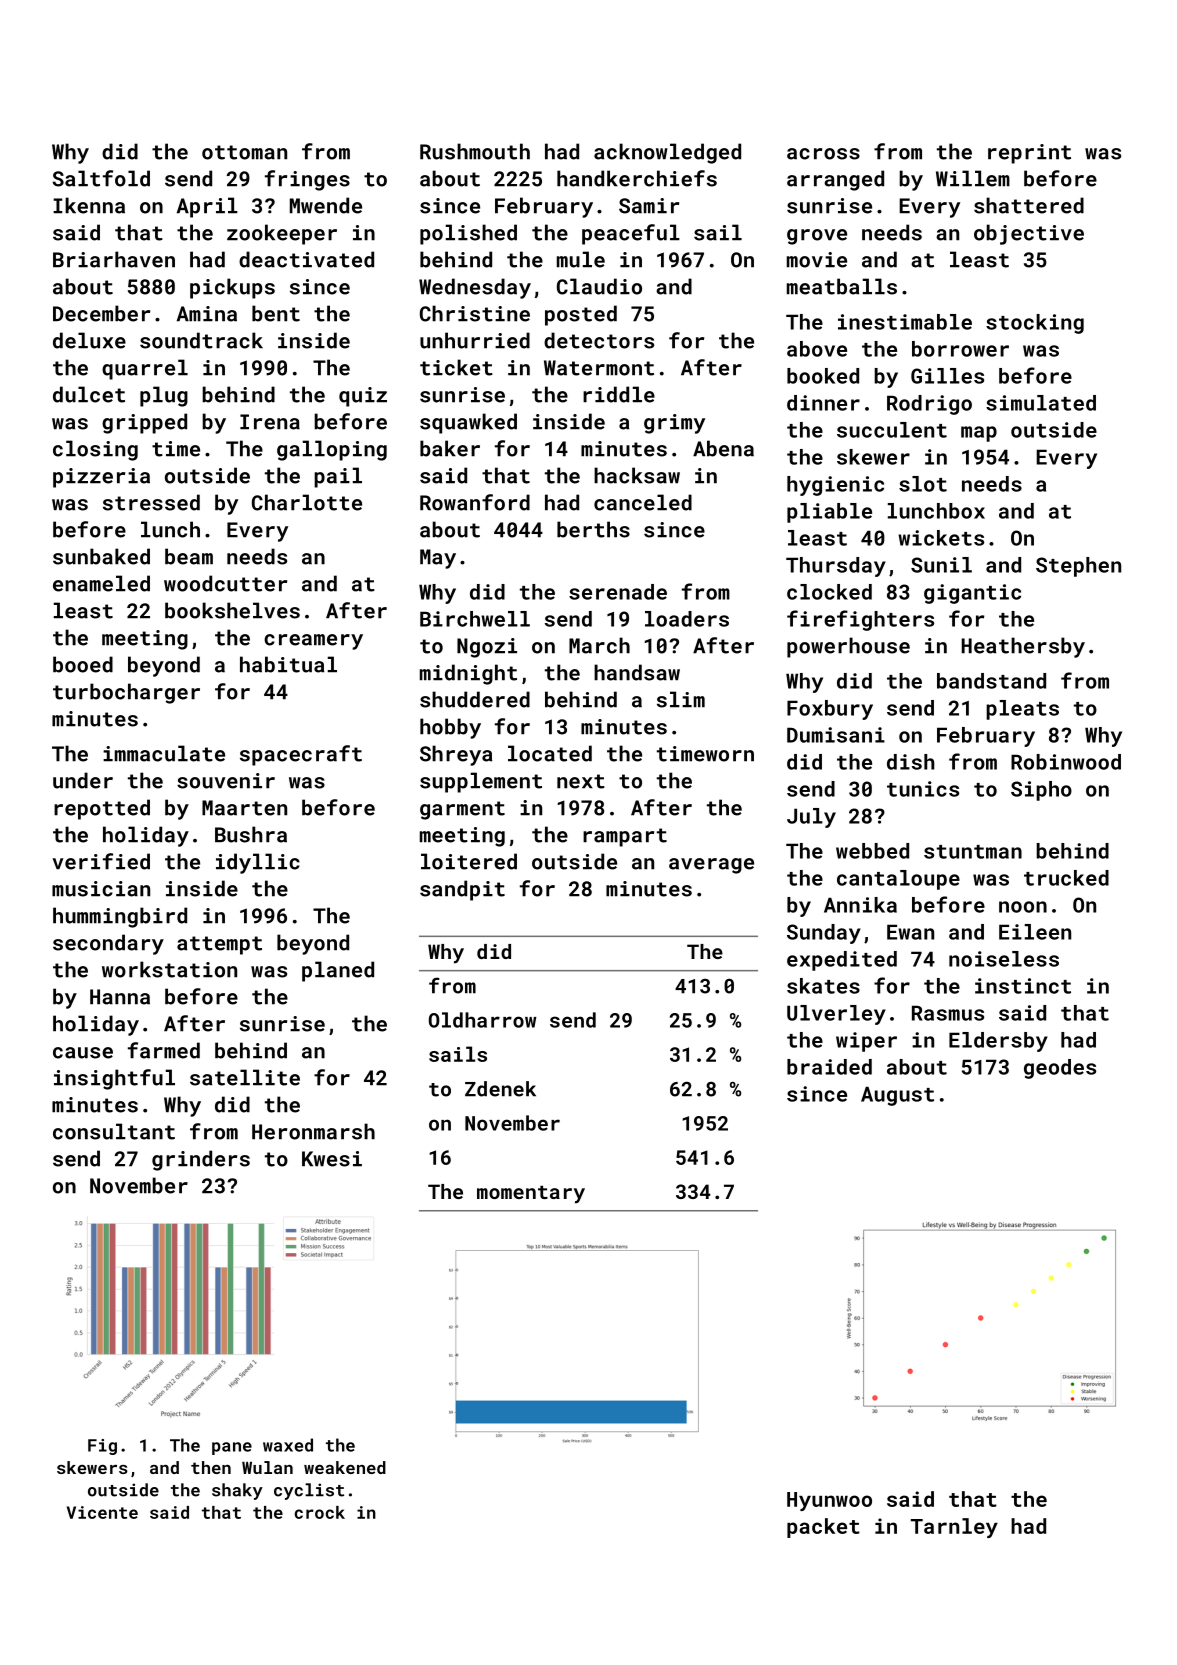 The height and width of the screenshot is (1665, 1177). Describe the element at coordinates (475, 313) in the screenshot. I see `Christine` at that location.
